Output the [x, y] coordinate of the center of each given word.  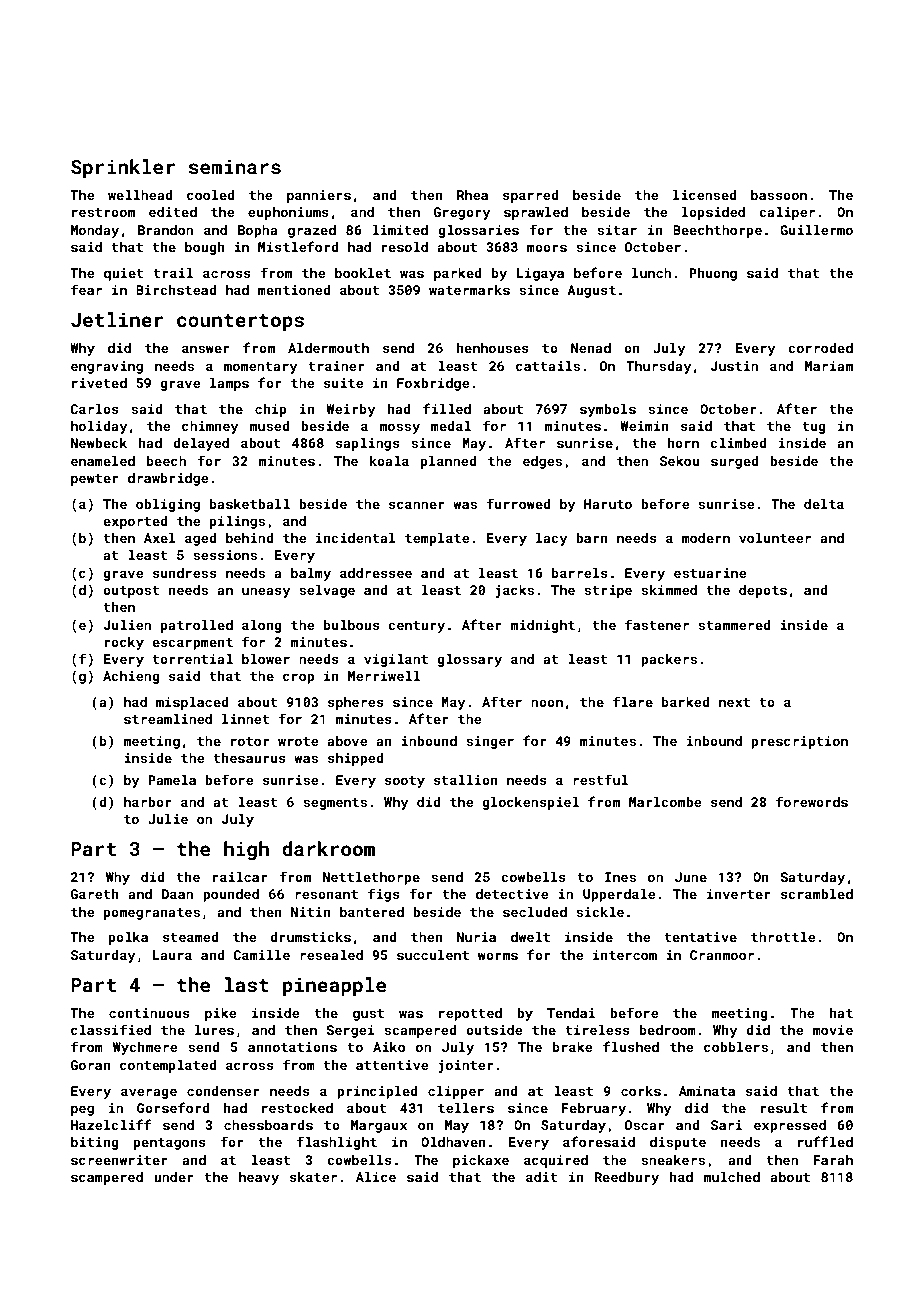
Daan [177, 894]
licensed [704, 195]
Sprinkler [123, 168]
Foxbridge [433, 384]
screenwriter [119, 1160]
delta [824, 504]
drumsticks [310, 937]
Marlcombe [665, 802]
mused [269, 426]
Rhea [472, 195]
